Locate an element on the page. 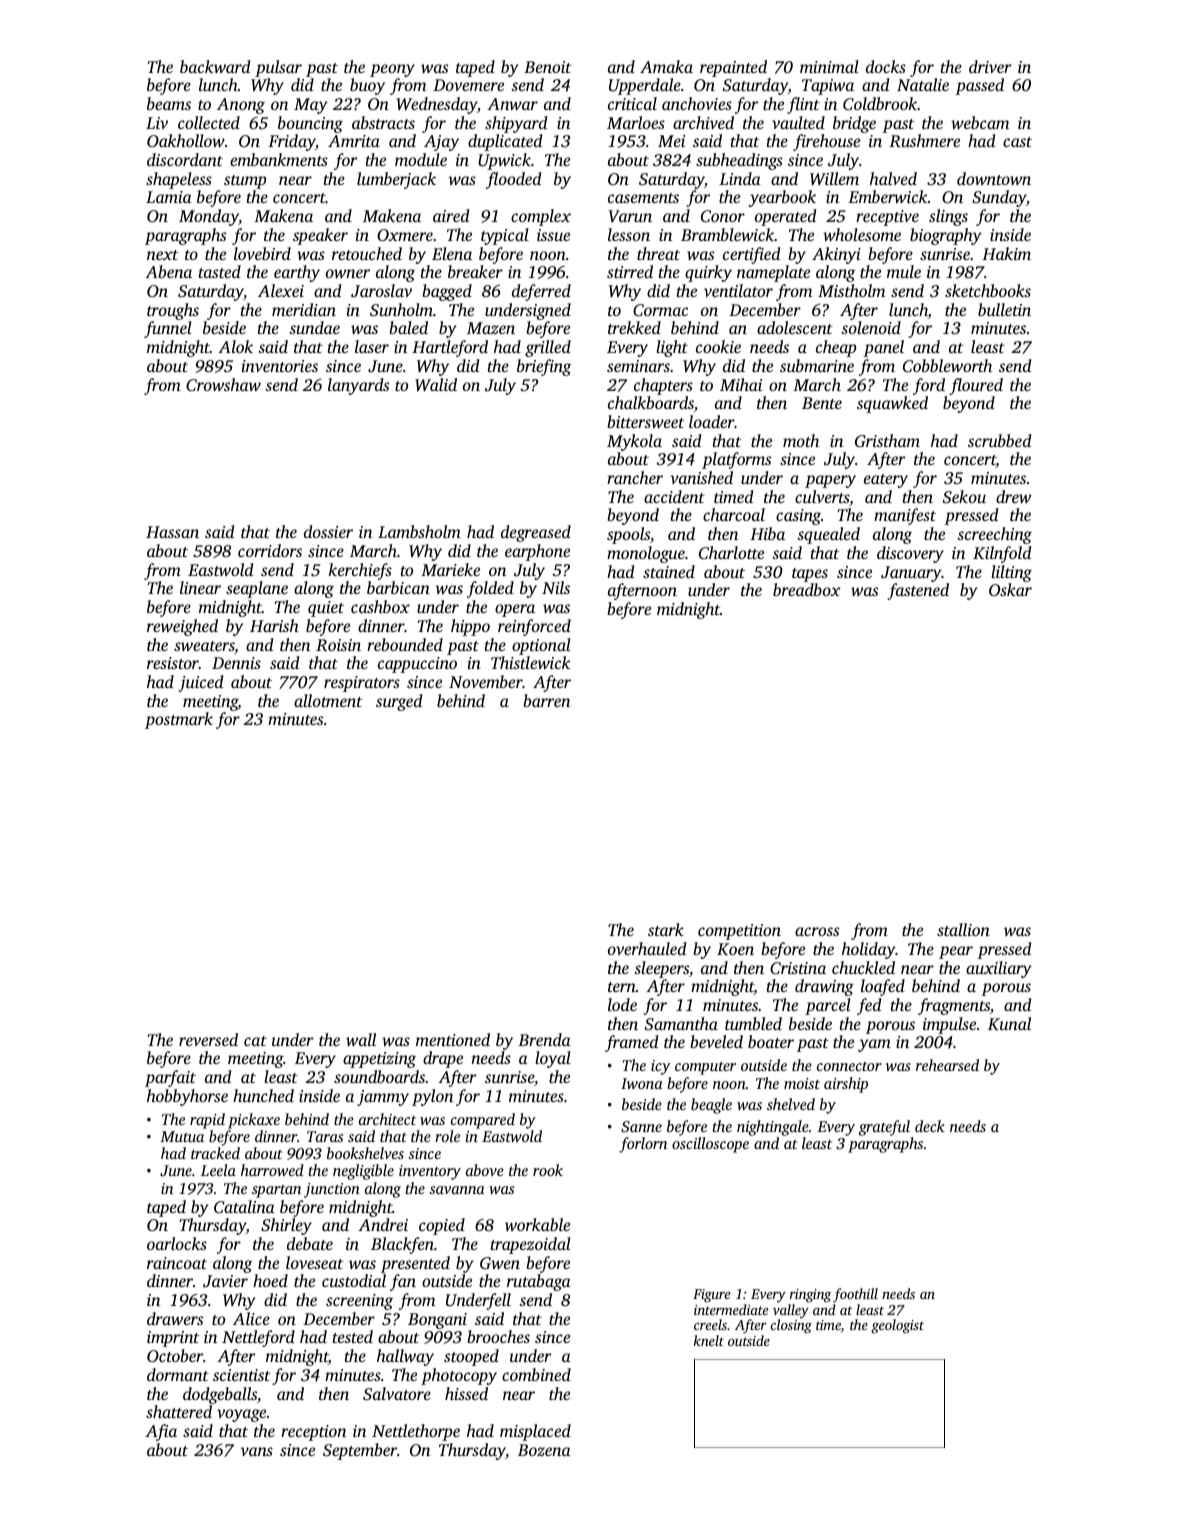 This document has width=1178, height=1524. Taras is located at coordinates (325, 1136).
